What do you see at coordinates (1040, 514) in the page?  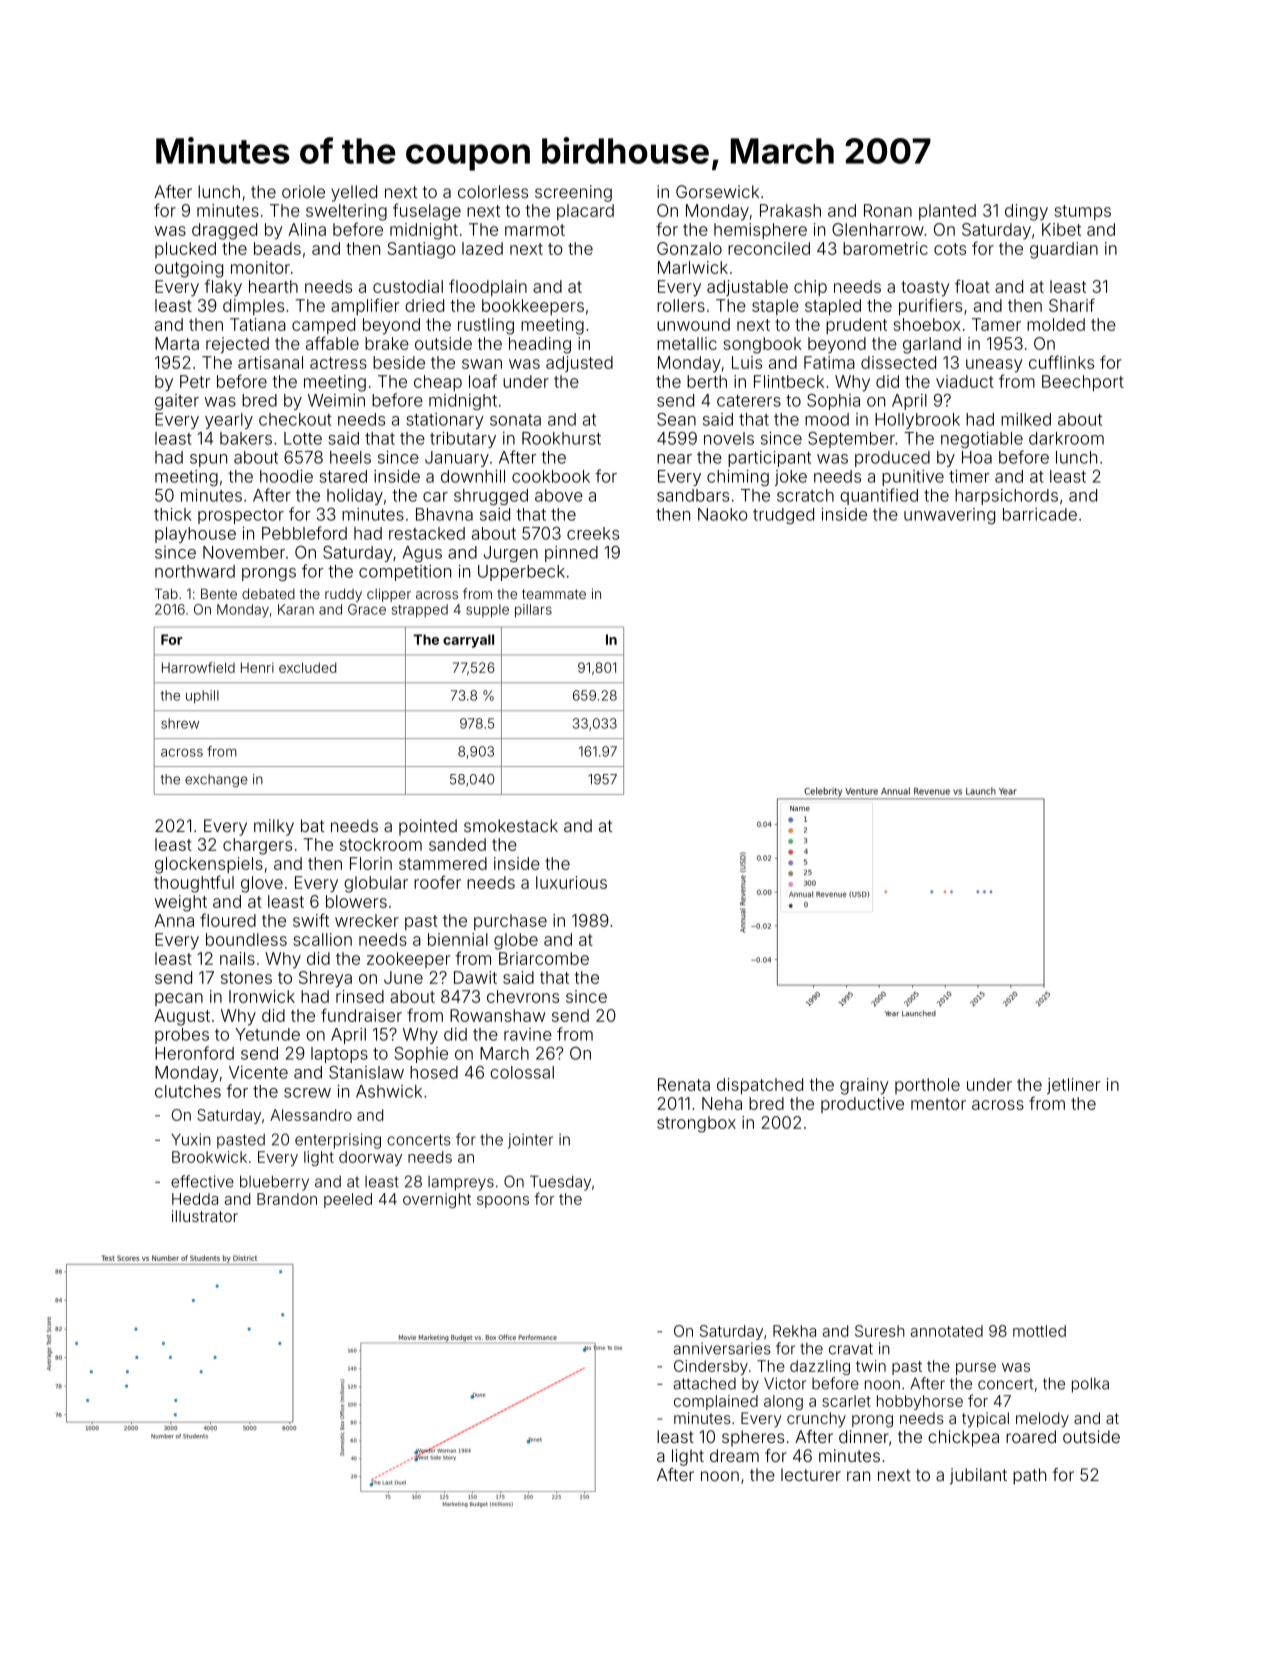 I see `barricade` at bounding box center [1040, 514].
